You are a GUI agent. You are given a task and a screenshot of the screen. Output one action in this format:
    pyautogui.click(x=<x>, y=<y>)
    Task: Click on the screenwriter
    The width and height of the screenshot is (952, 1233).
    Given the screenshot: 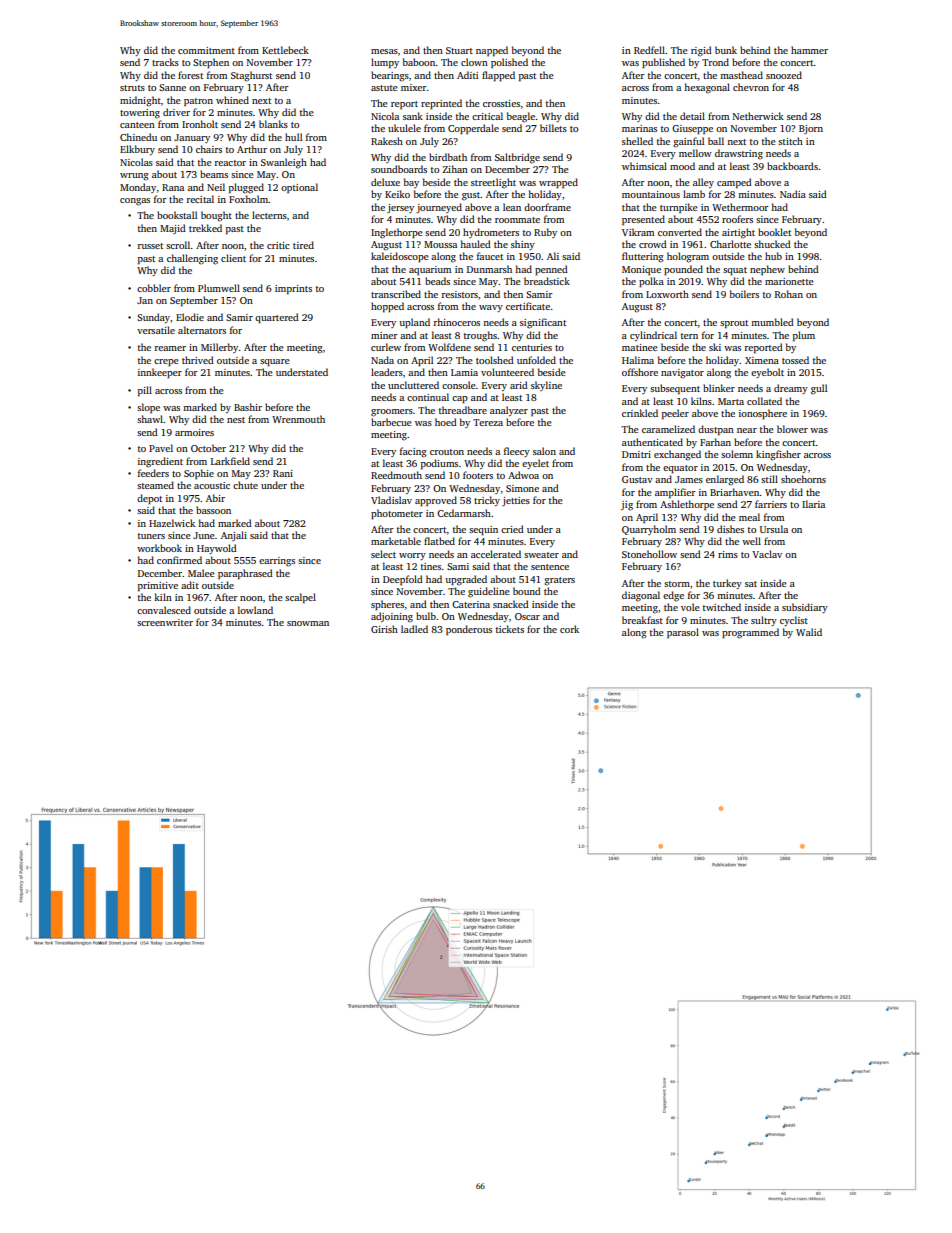 What is the action you would take?
    pyautogui.click(x=165, y=622)
